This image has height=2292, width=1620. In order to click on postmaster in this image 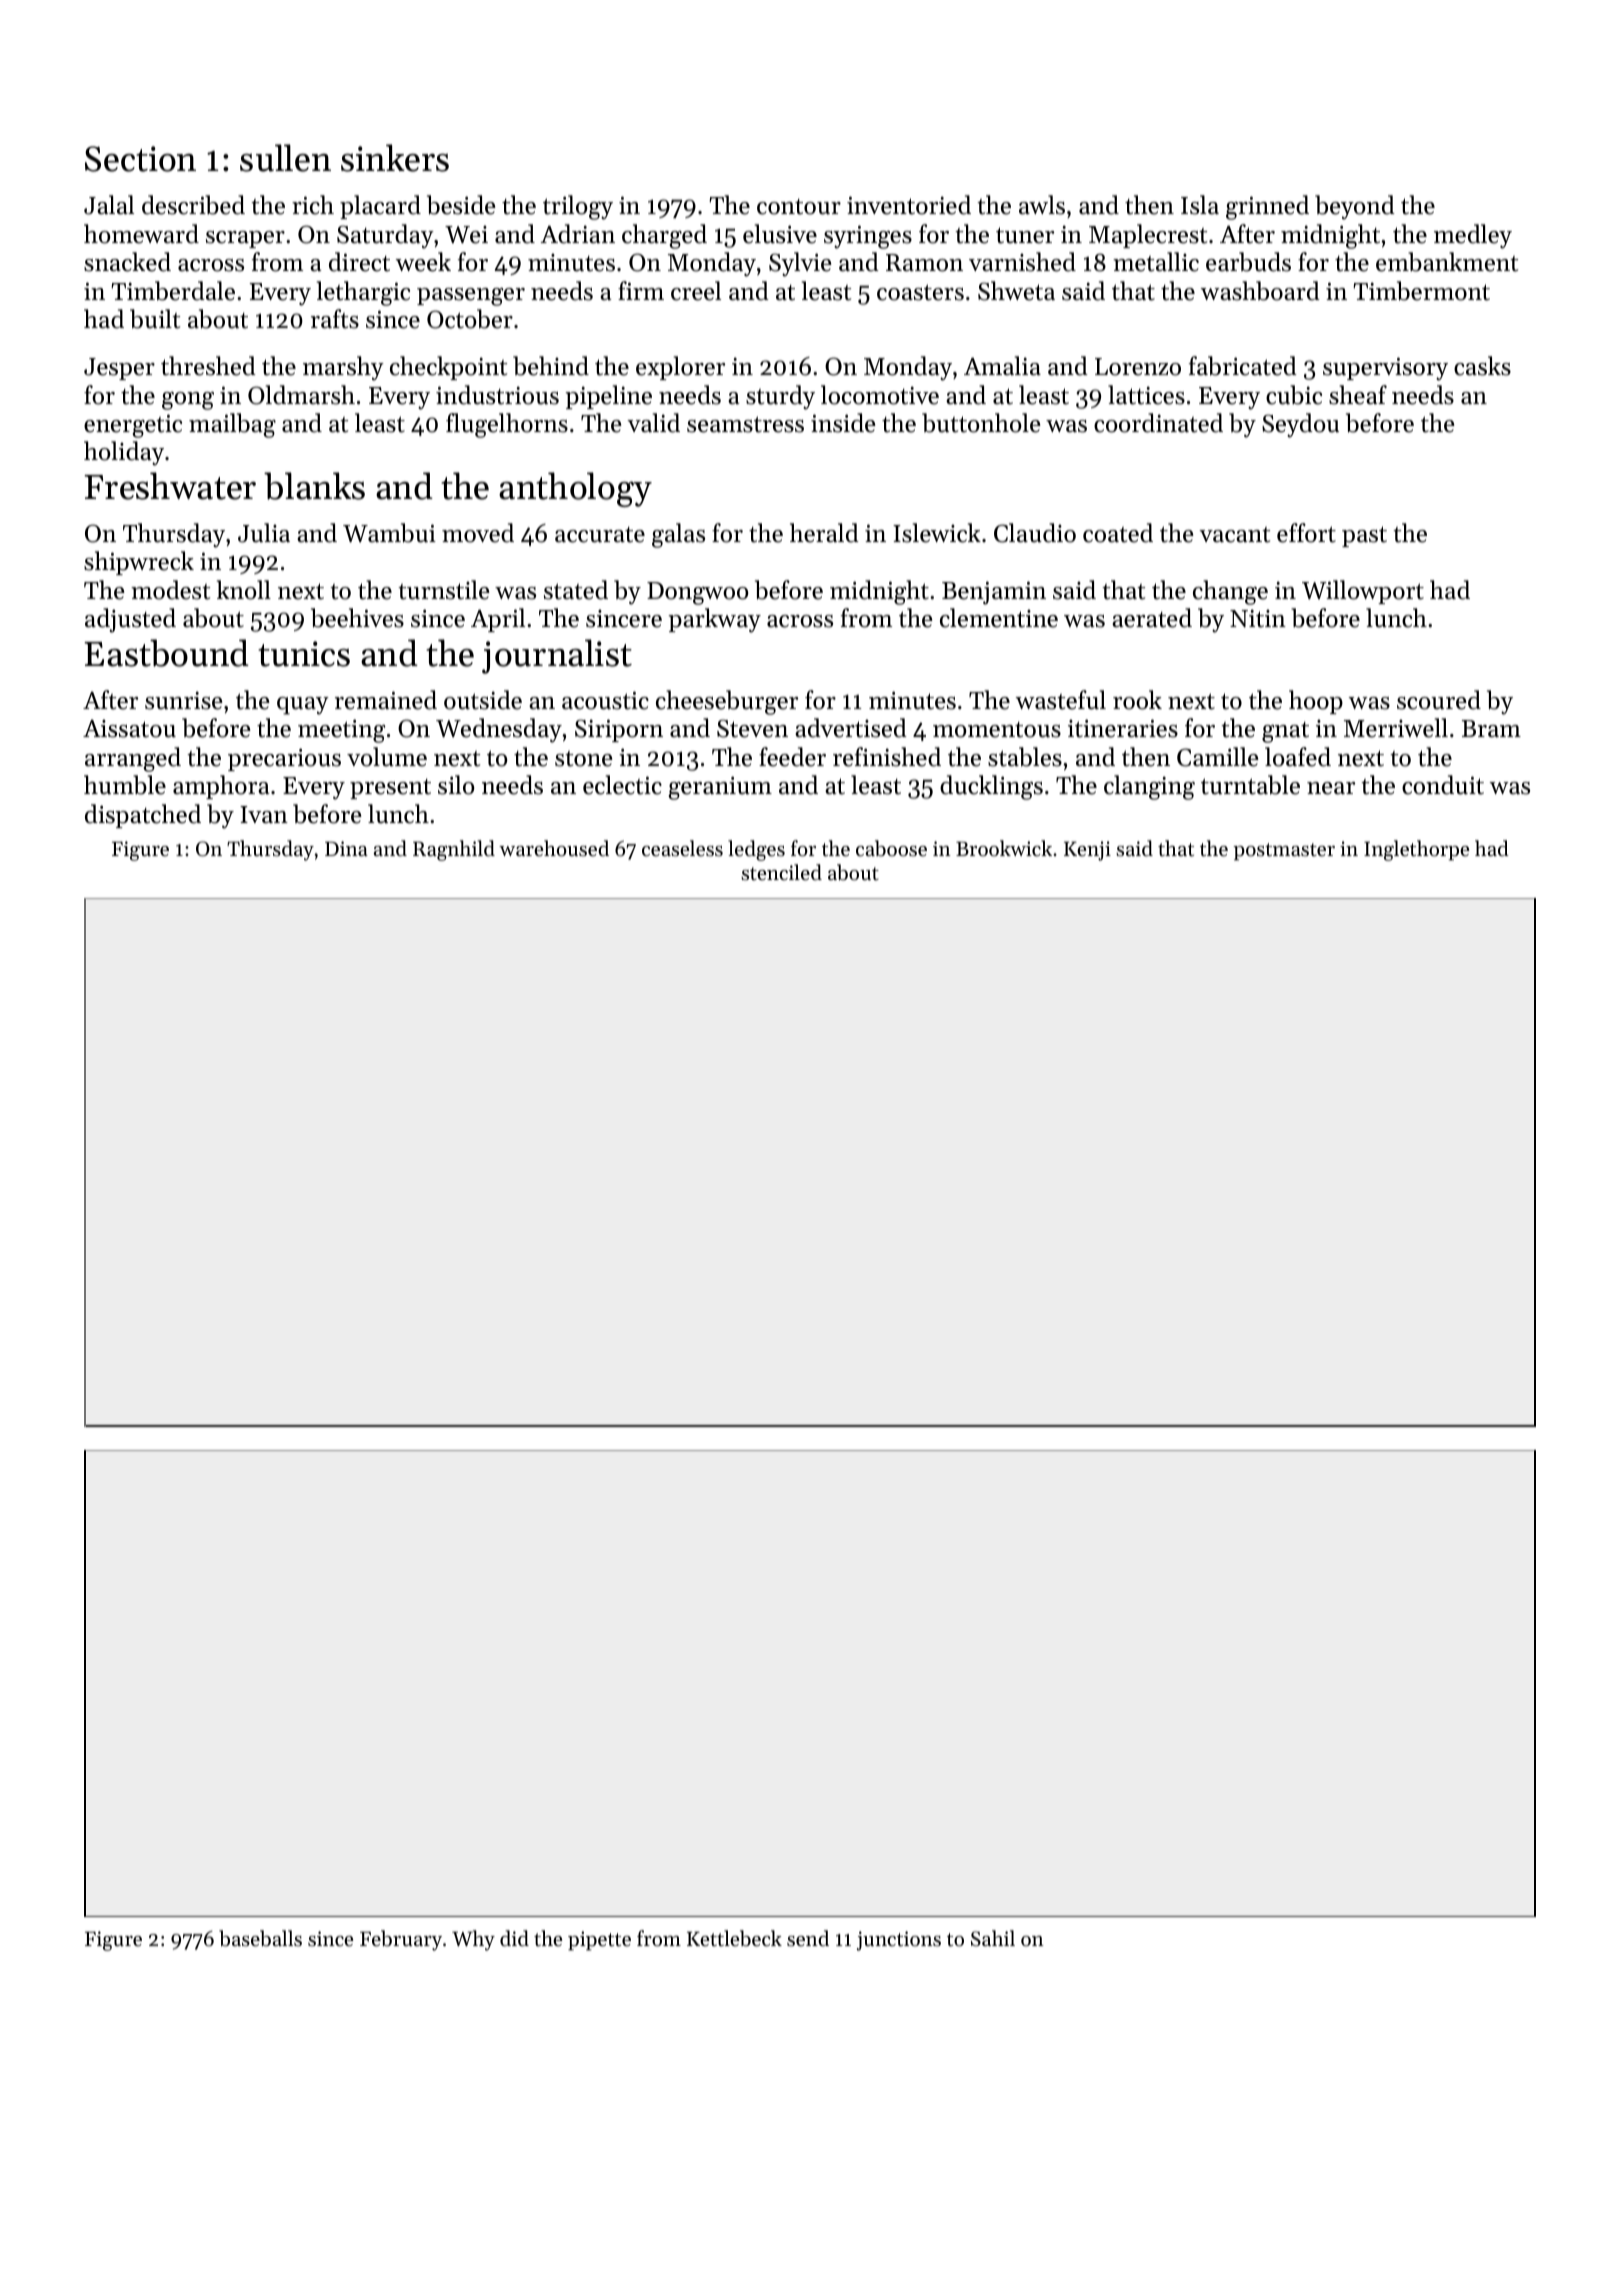, I will do `click(1284, 852)`.
